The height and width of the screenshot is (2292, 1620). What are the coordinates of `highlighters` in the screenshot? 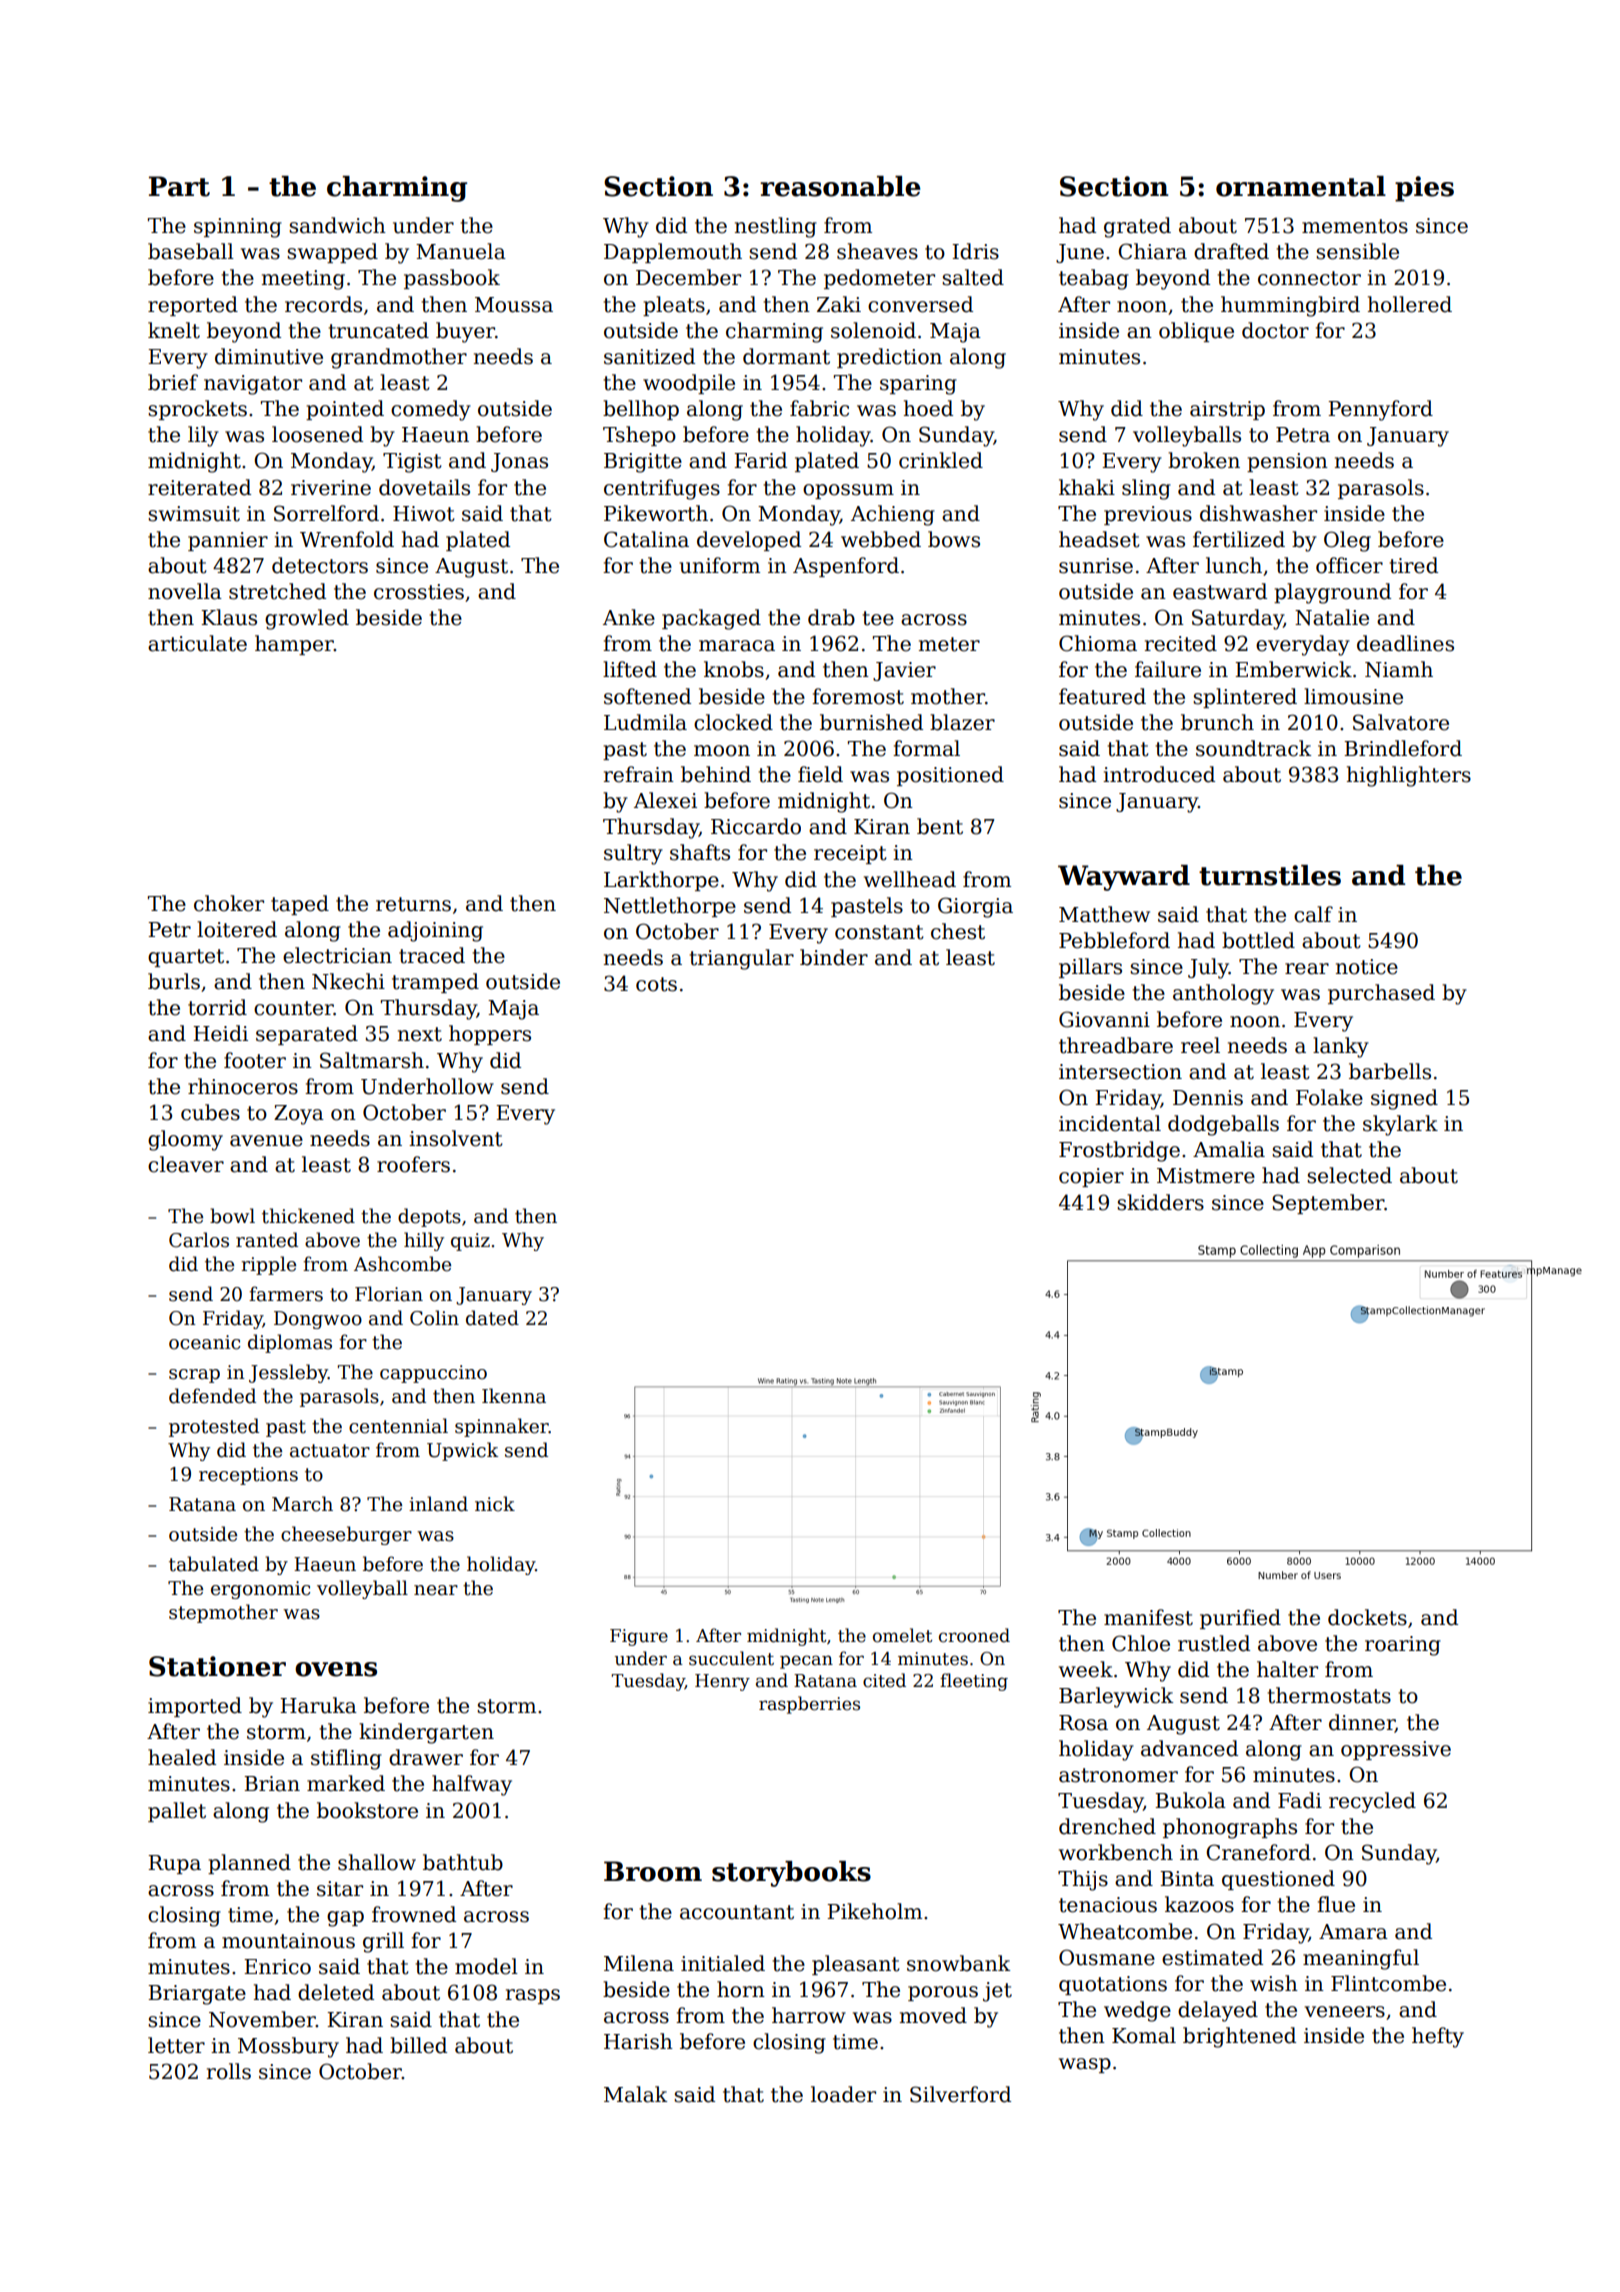 It's located at (1409, 776).
